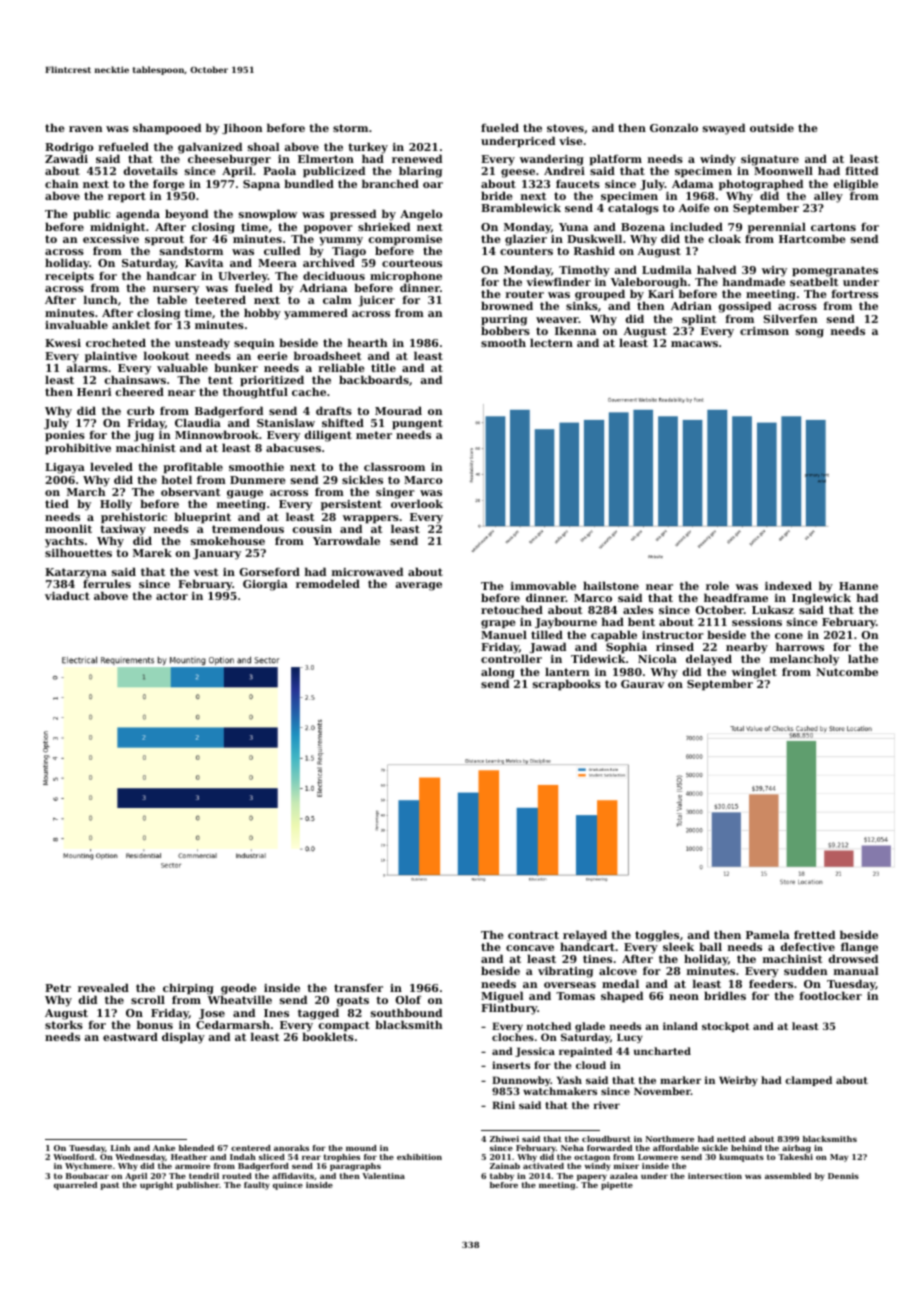  What do you see at coordinates (417, 425) in the screenshot?
I see `pungent` at bounding box center [417, 425].
